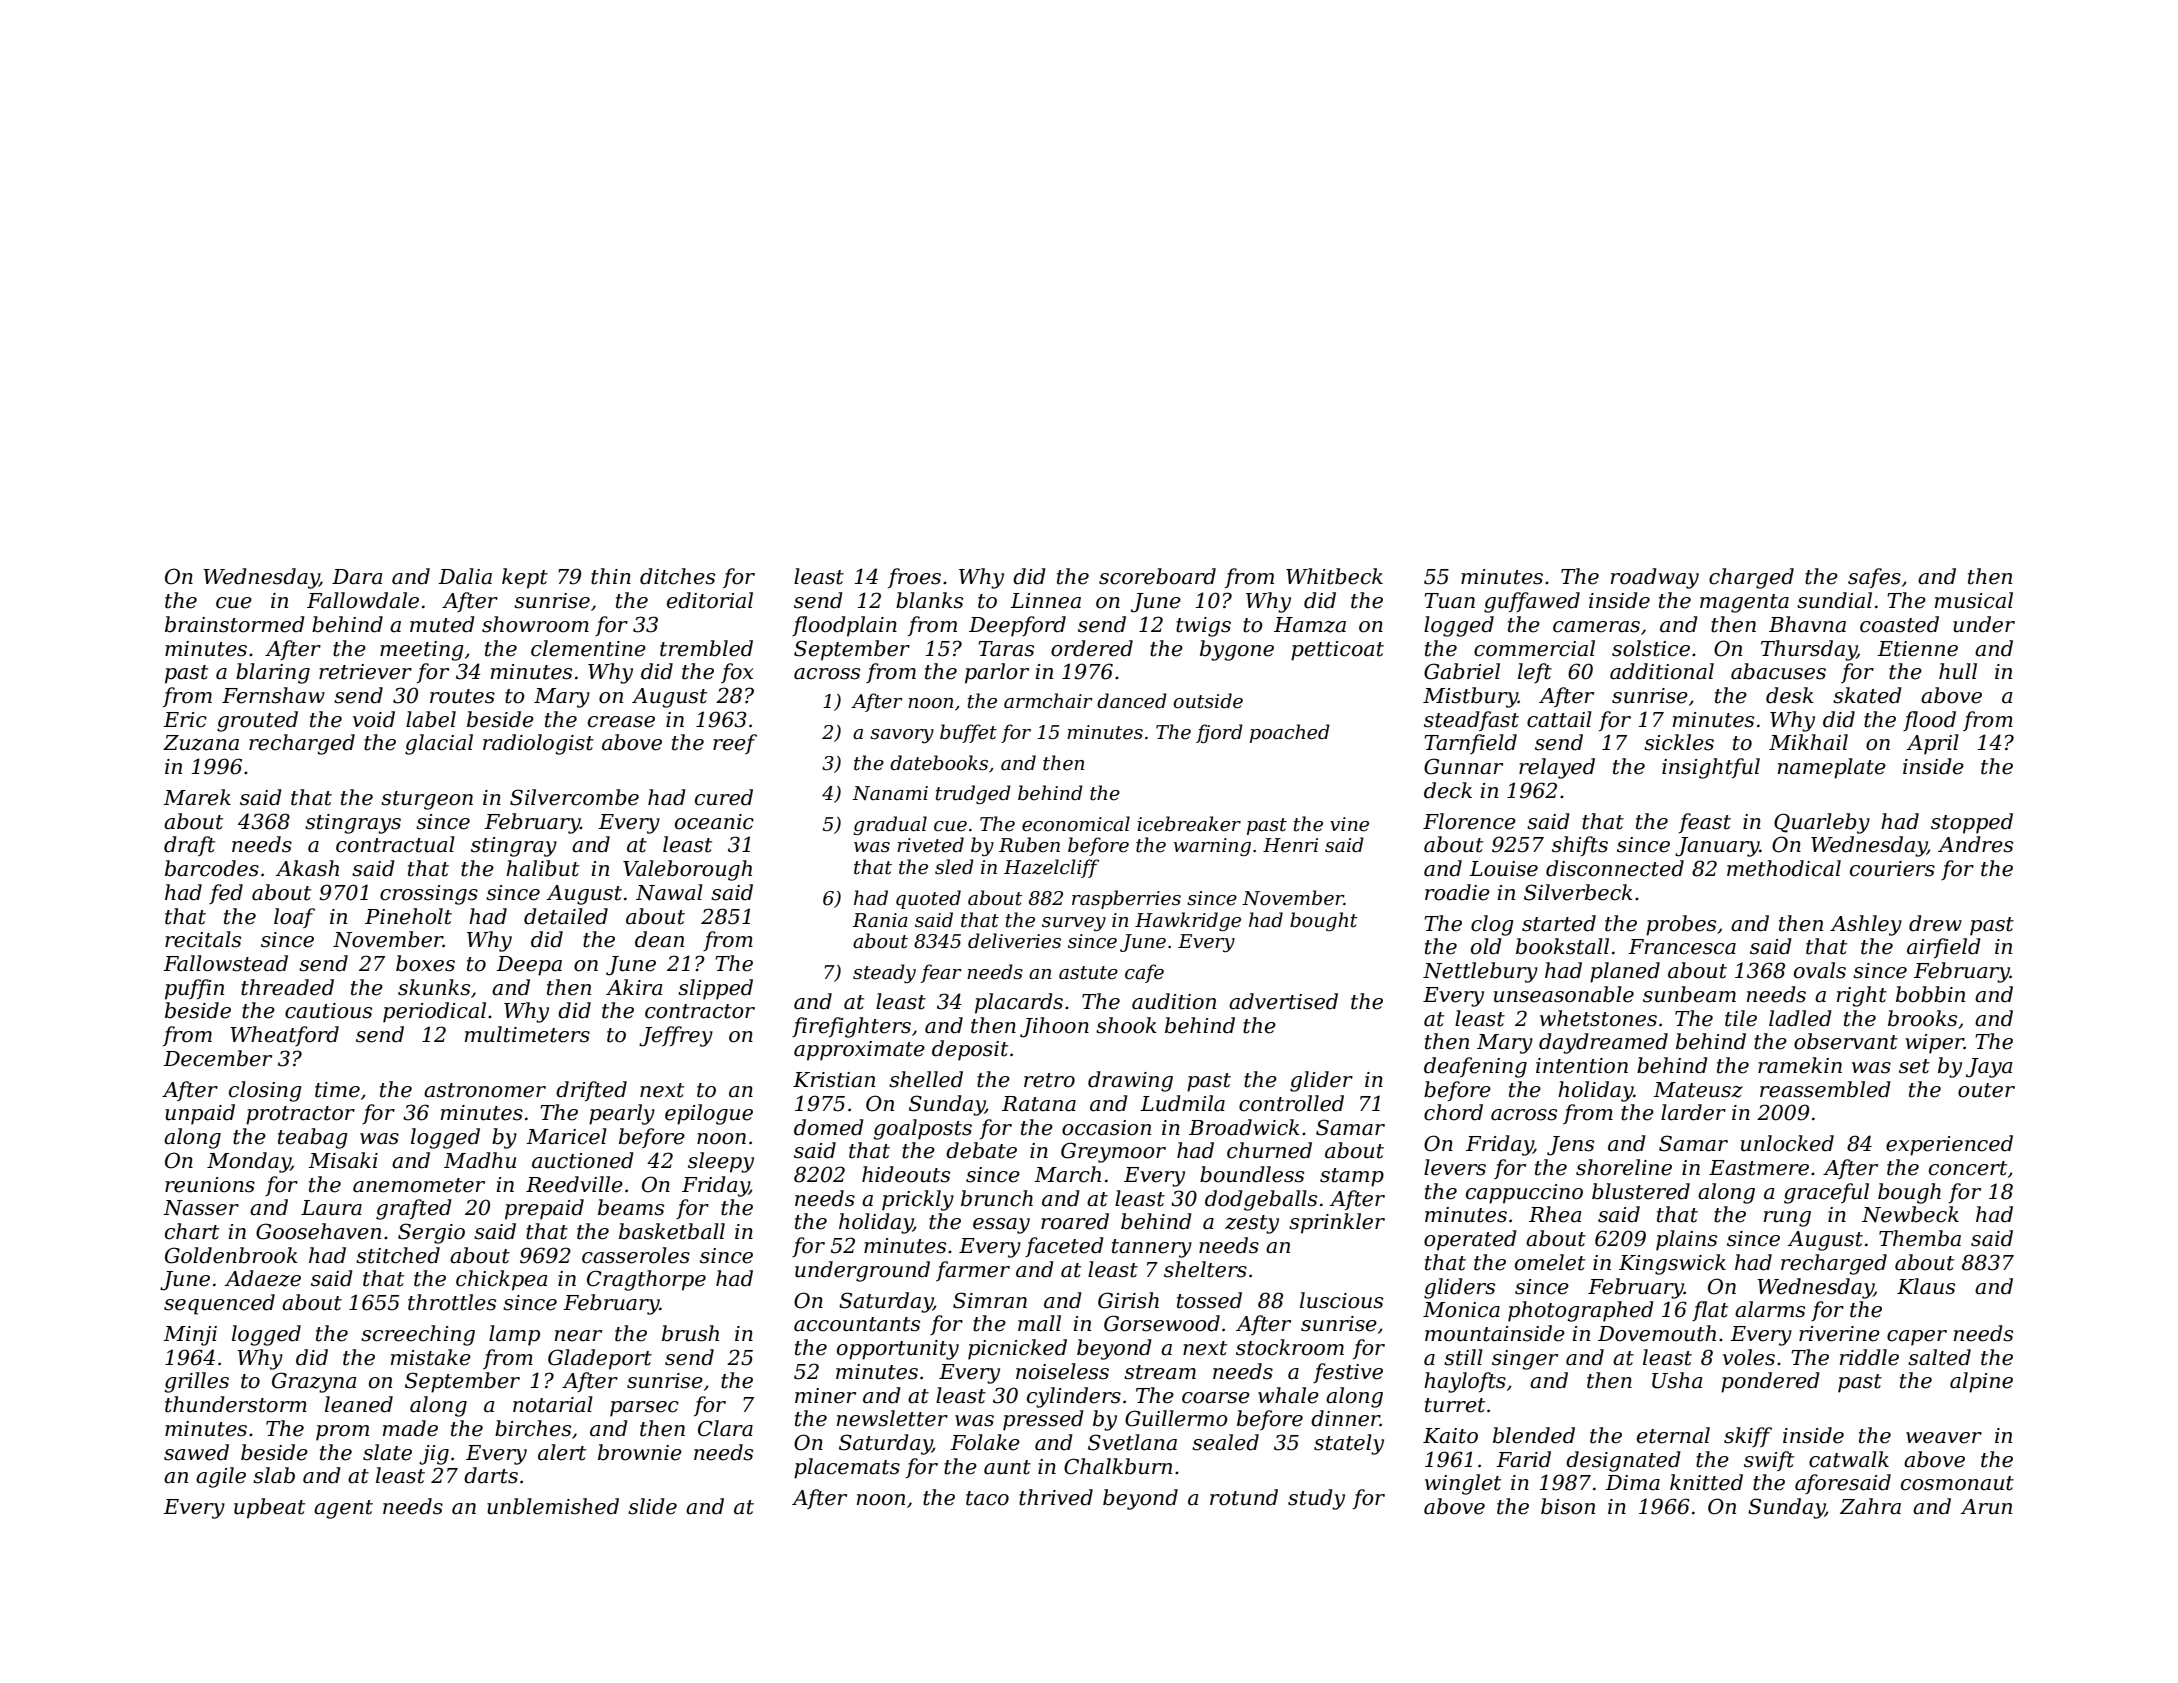  What do you see at coordinates (1615, 868) in the document?
I see `disconnected` at bounding box center [1615, 868].
